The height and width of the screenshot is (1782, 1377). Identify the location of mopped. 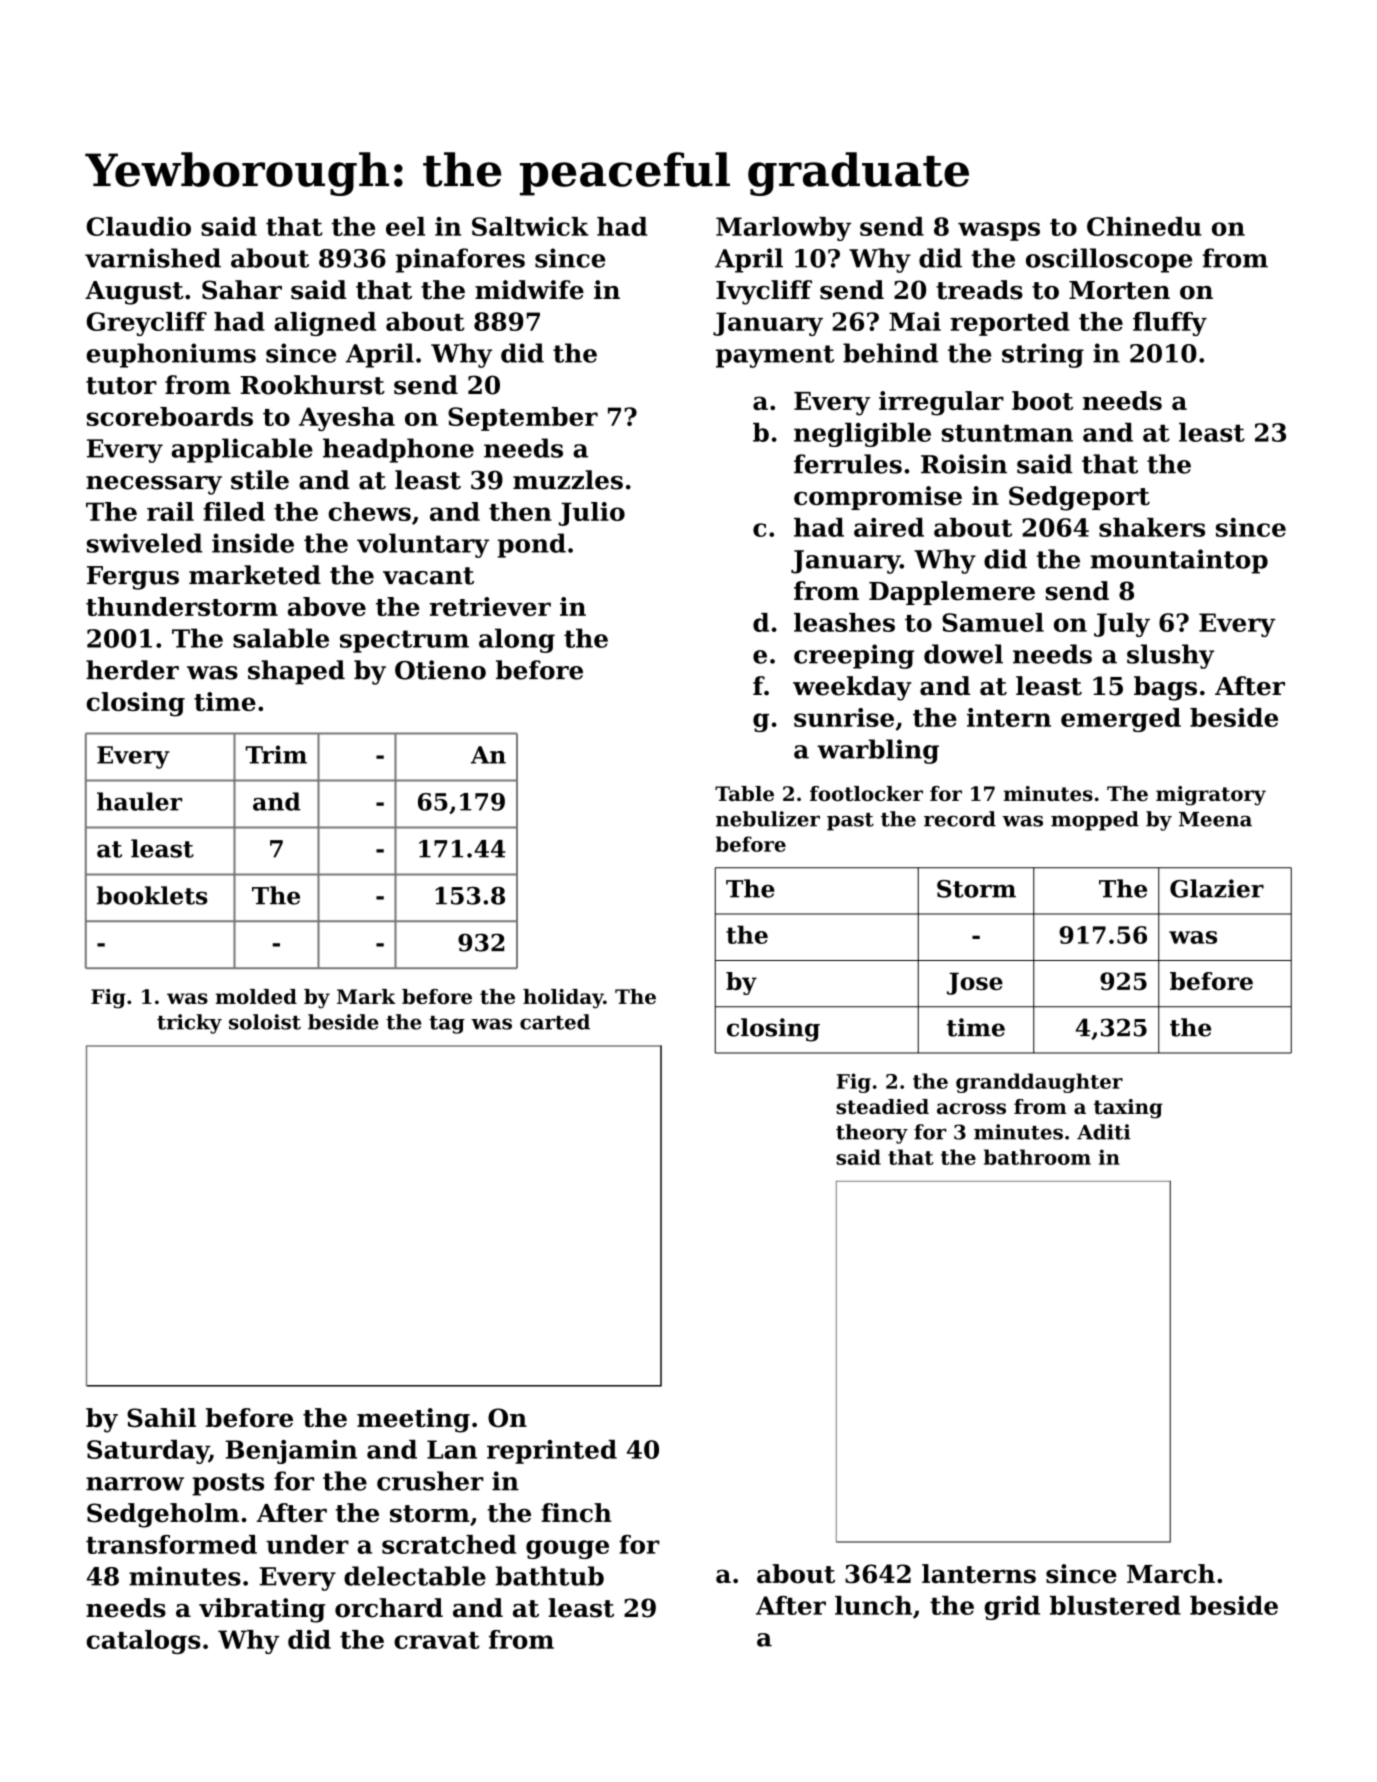
(1095, 821).
